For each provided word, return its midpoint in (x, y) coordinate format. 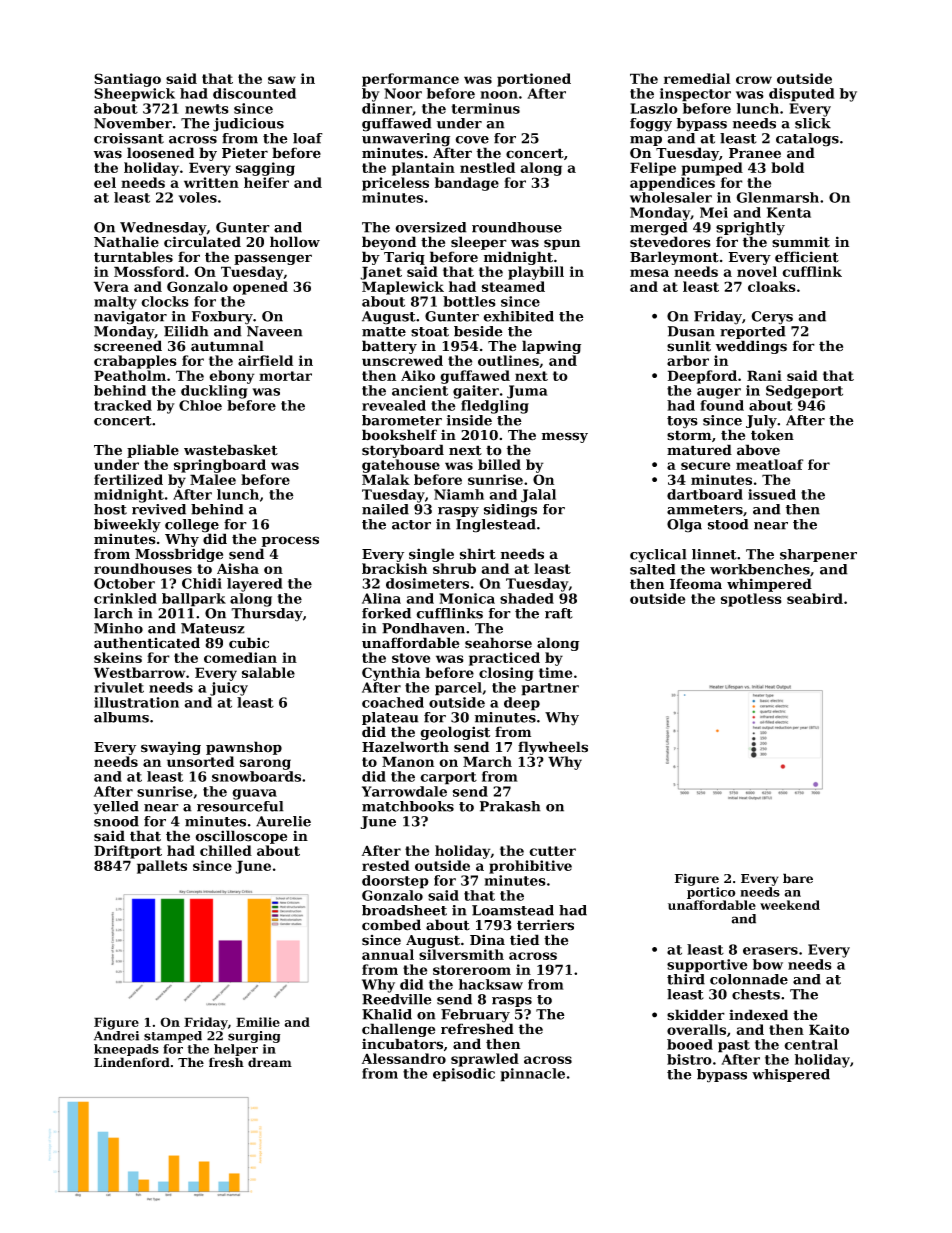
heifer (266, 182)
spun (562, 244)
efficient (807, 257)
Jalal (538, 496)
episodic (464, 1075)
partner (550, 689)
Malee (213, 479)
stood (728, 524)
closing (506, 674)
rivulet (119, 687)
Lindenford (132, 1062)
